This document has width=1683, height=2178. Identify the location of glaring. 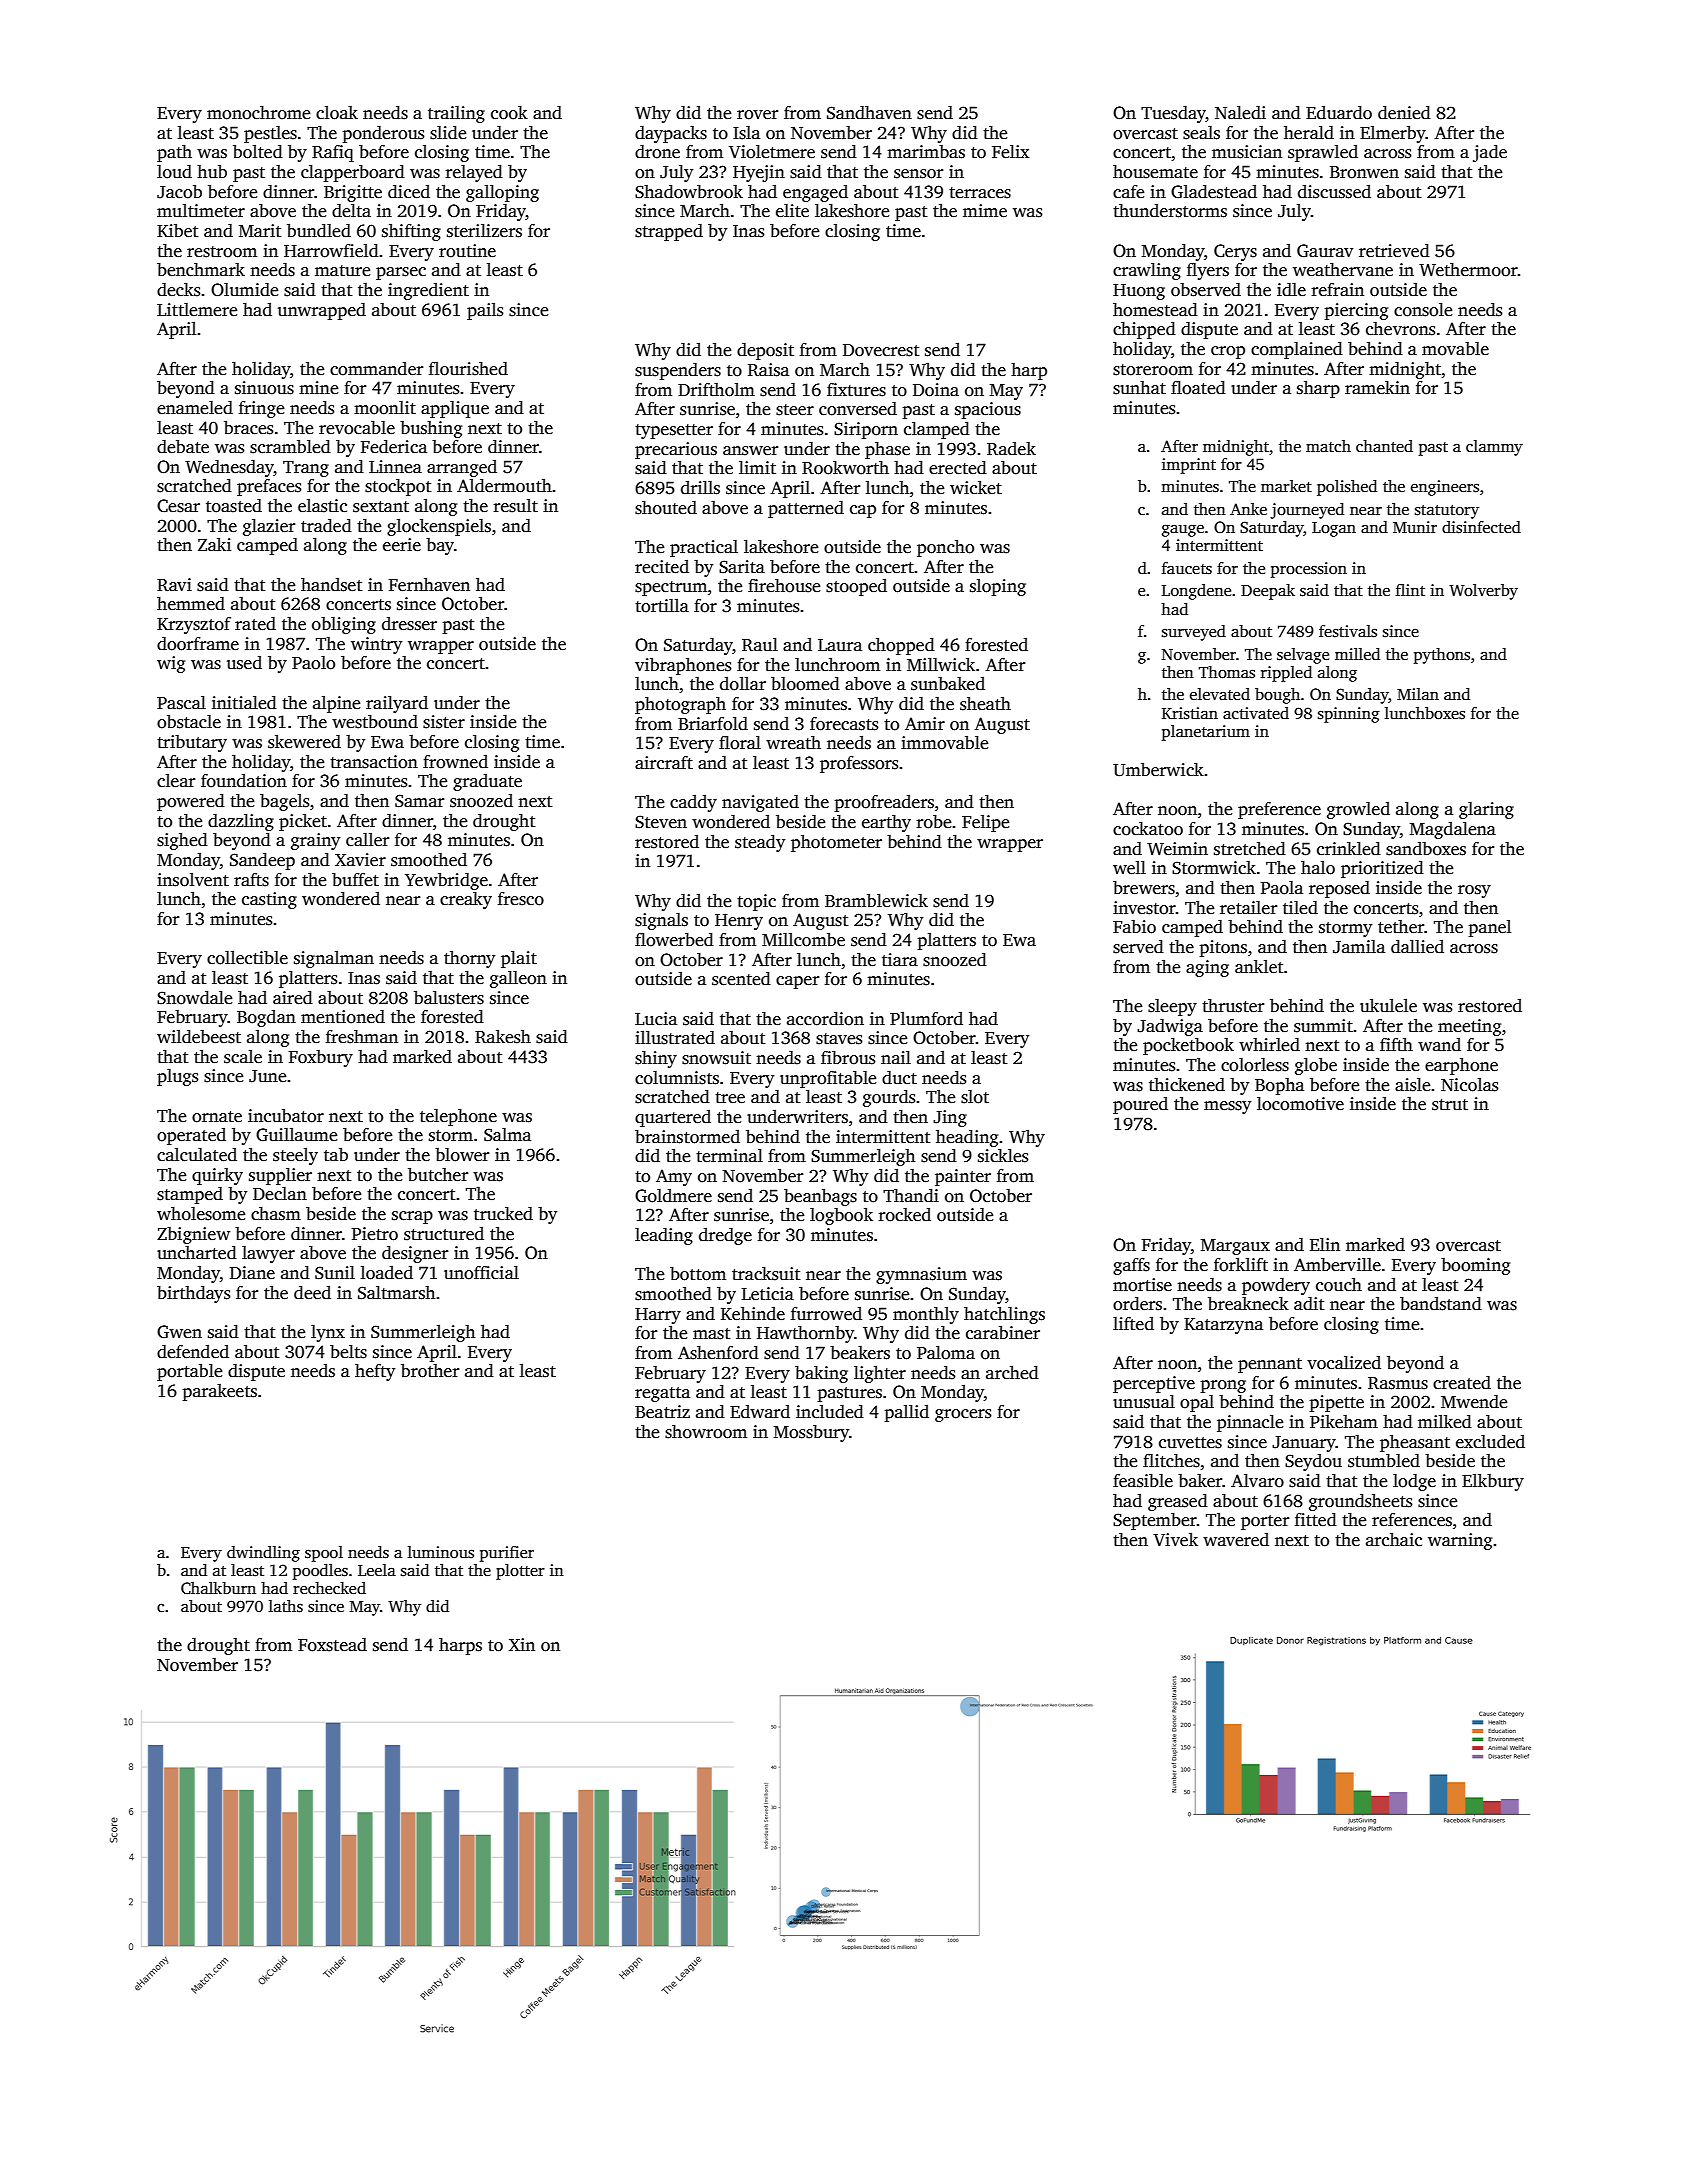
(1486, 810).
